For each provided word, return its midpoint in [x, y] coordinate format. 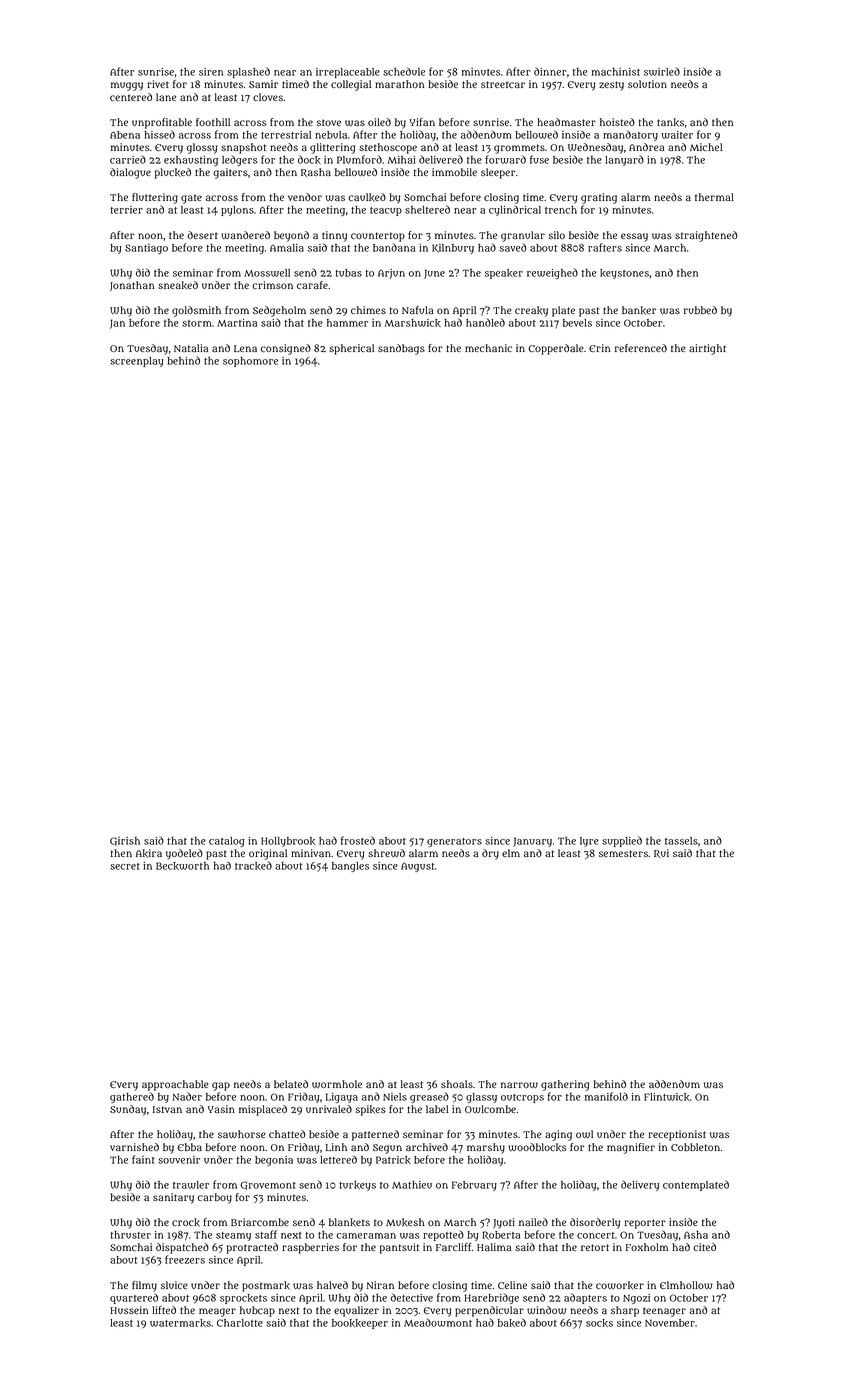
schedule [404, 71]
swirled [662, 71]
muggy [127, 86]
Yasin [221, 1109]
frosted [358, 840]
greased [429, 1097]
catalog [226, 842]
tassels [681, 841]
